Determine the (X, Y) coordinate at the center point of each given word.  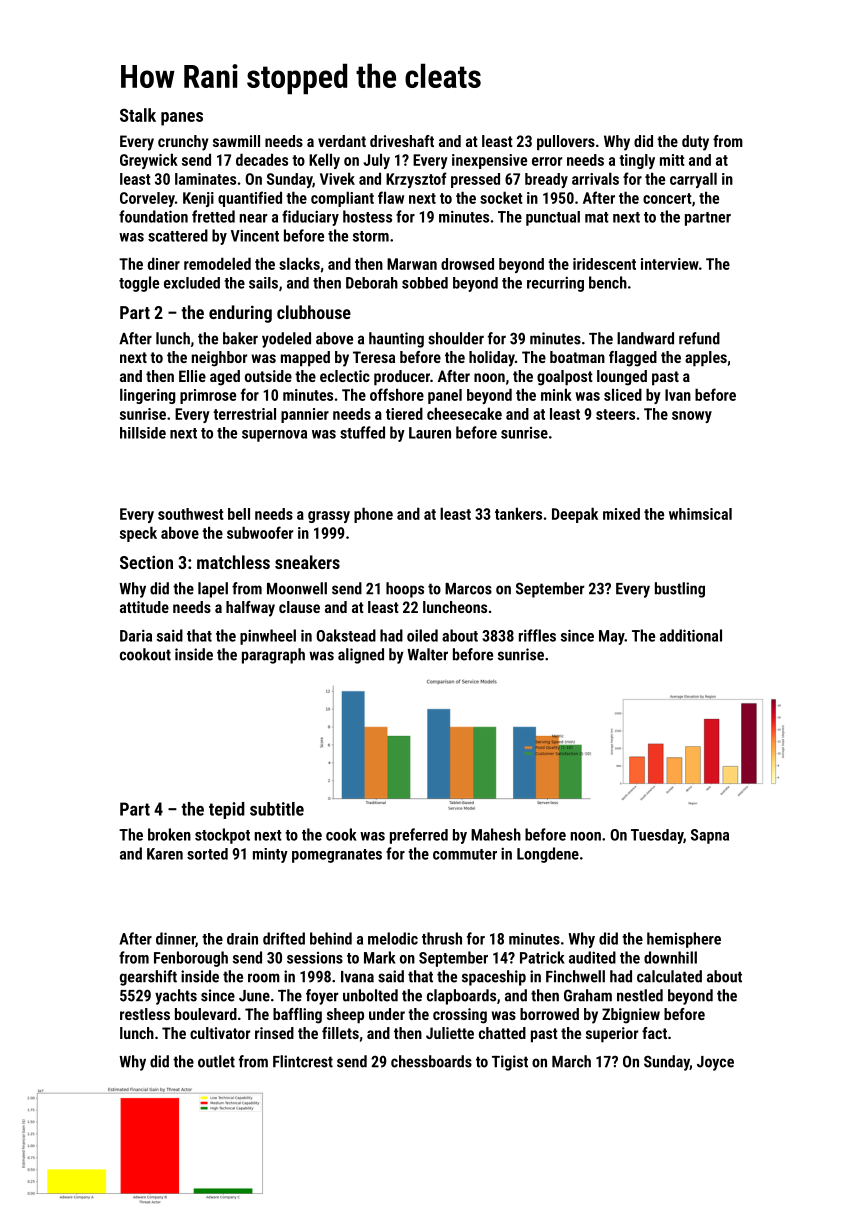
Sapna (710, 836)
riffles (537, 635)
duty (695, 143)
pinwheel (268, 637)
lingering (148, 396)
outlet (216, 1061)
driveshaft (402, 141)
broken (169, 834)
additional (691, 635)
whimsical (700, 514)
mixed (621, 514)
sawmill (236, 141)
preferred (419, 836)
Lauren (430, 433)
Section (146, 562)
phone (373, 515)
